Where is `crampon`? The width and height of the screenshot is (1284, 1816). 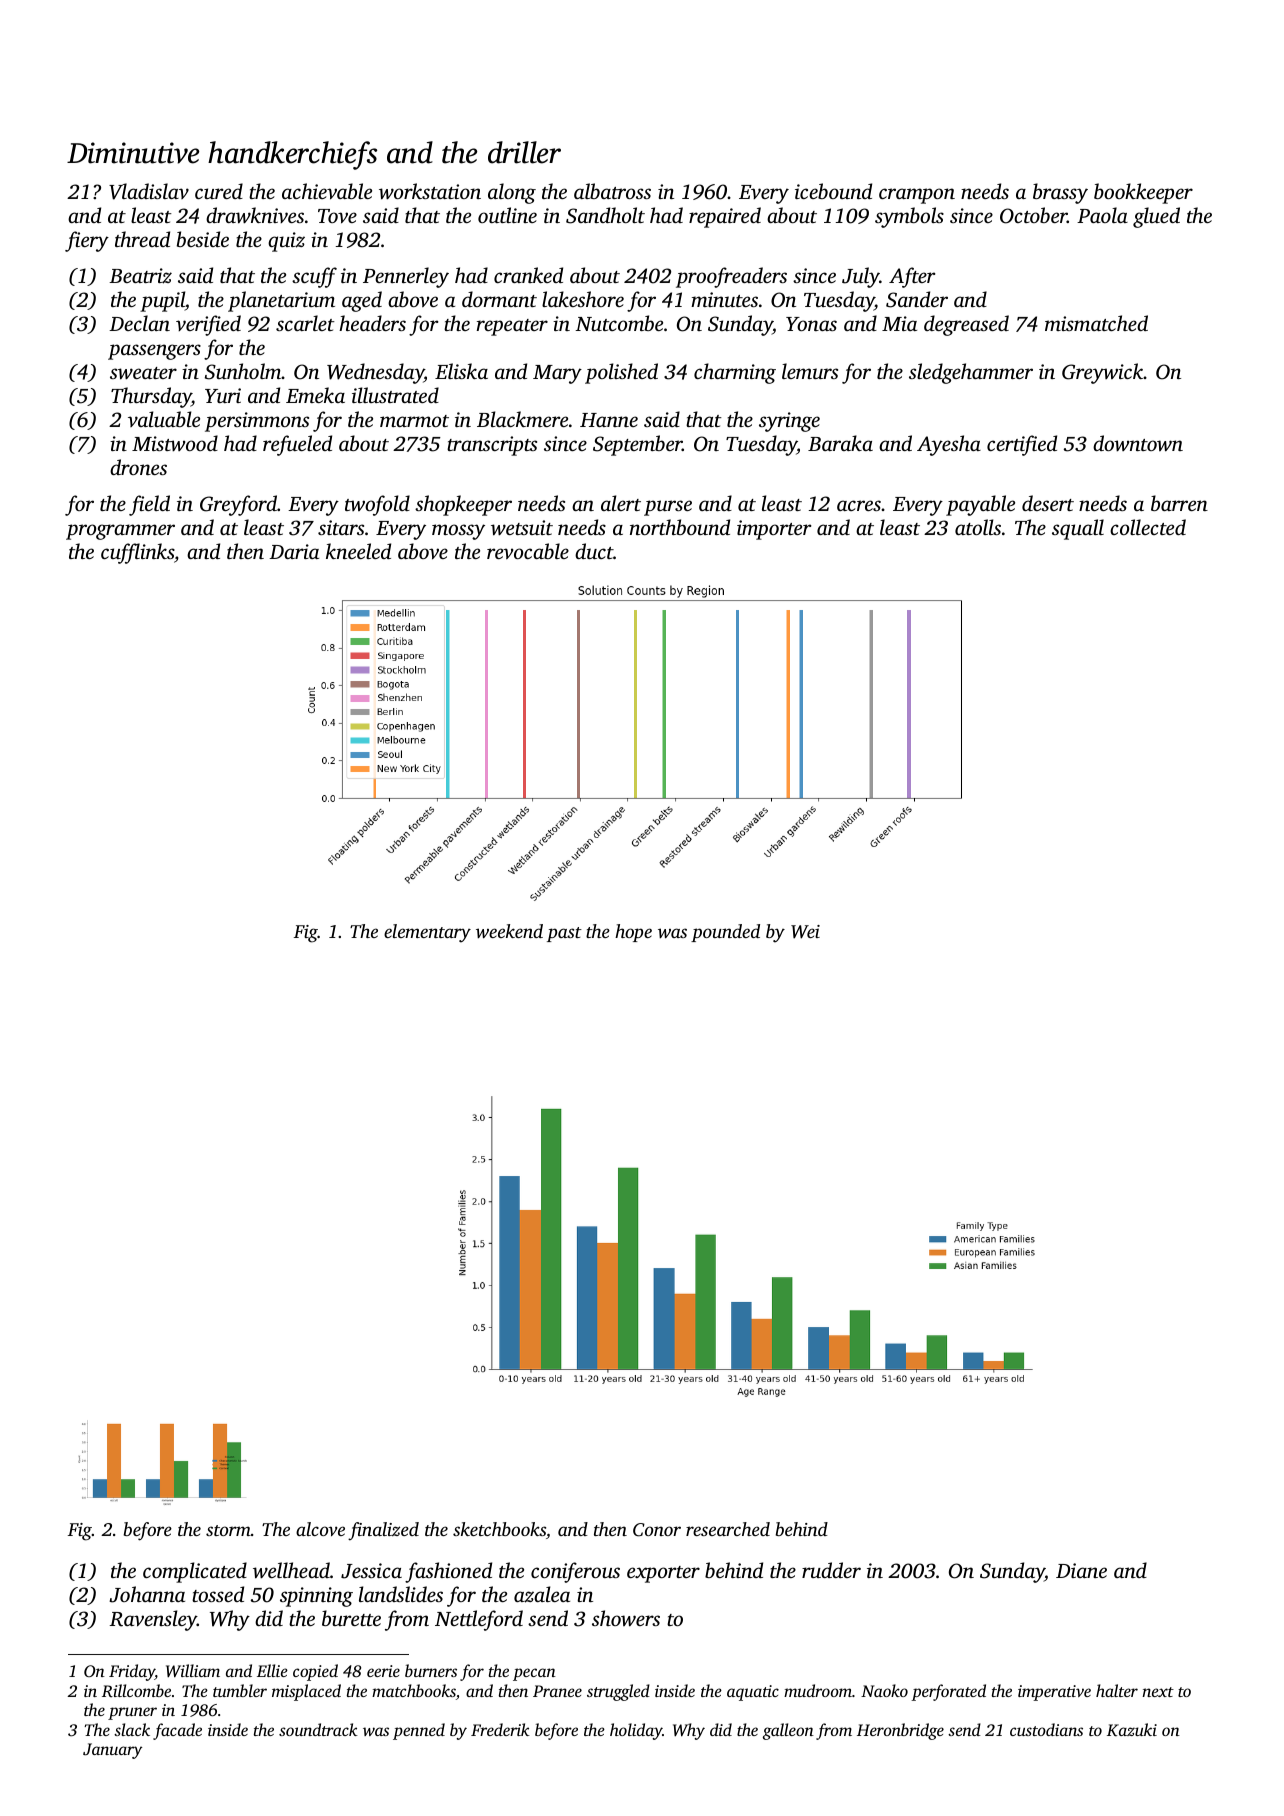
crampon is located at coordinates (917, 196).
